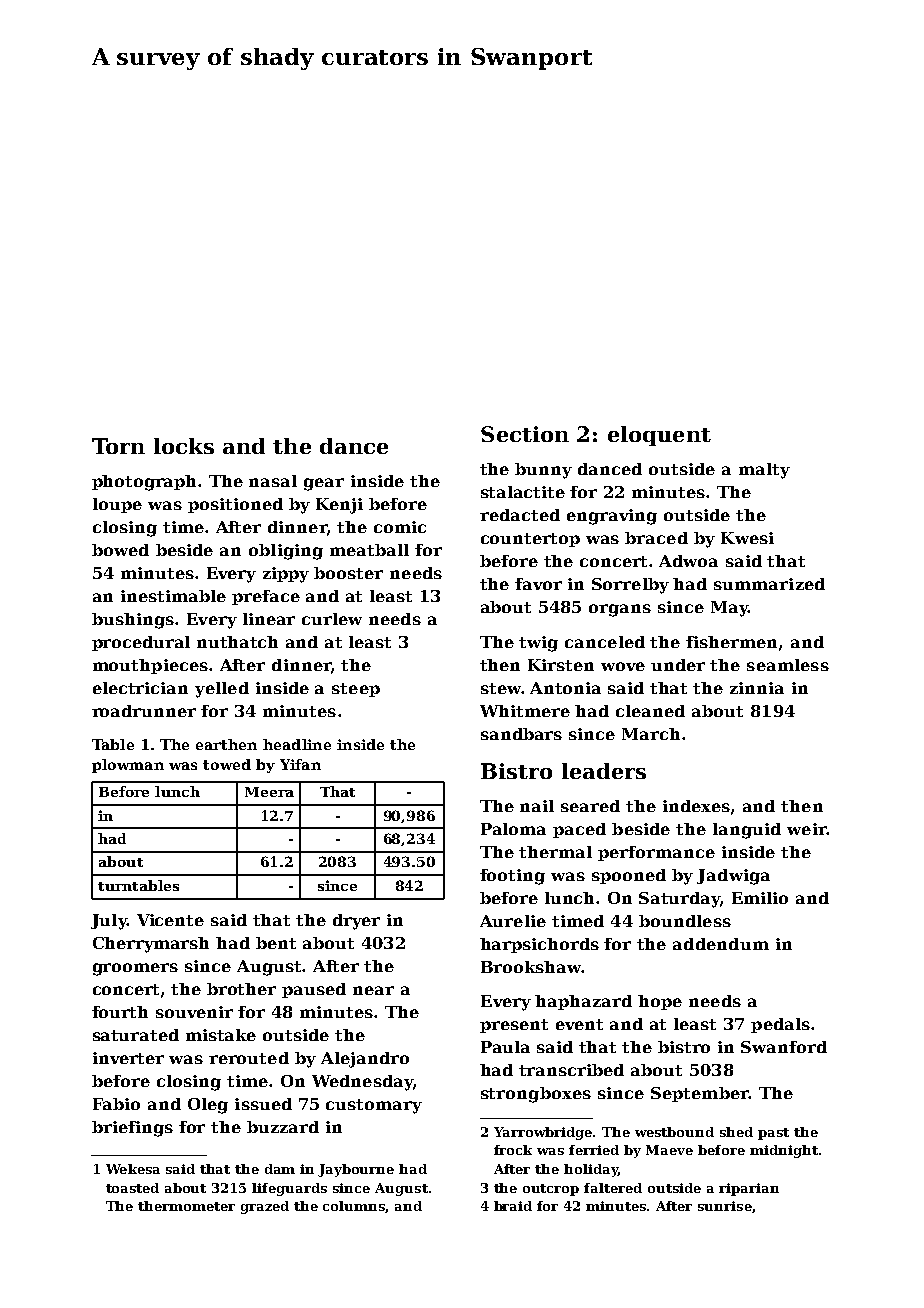 This screenshot has height=1308, width=924. Describe the element at coordinates (513, 1206) in the screenshot. I see `braid` at that location.
